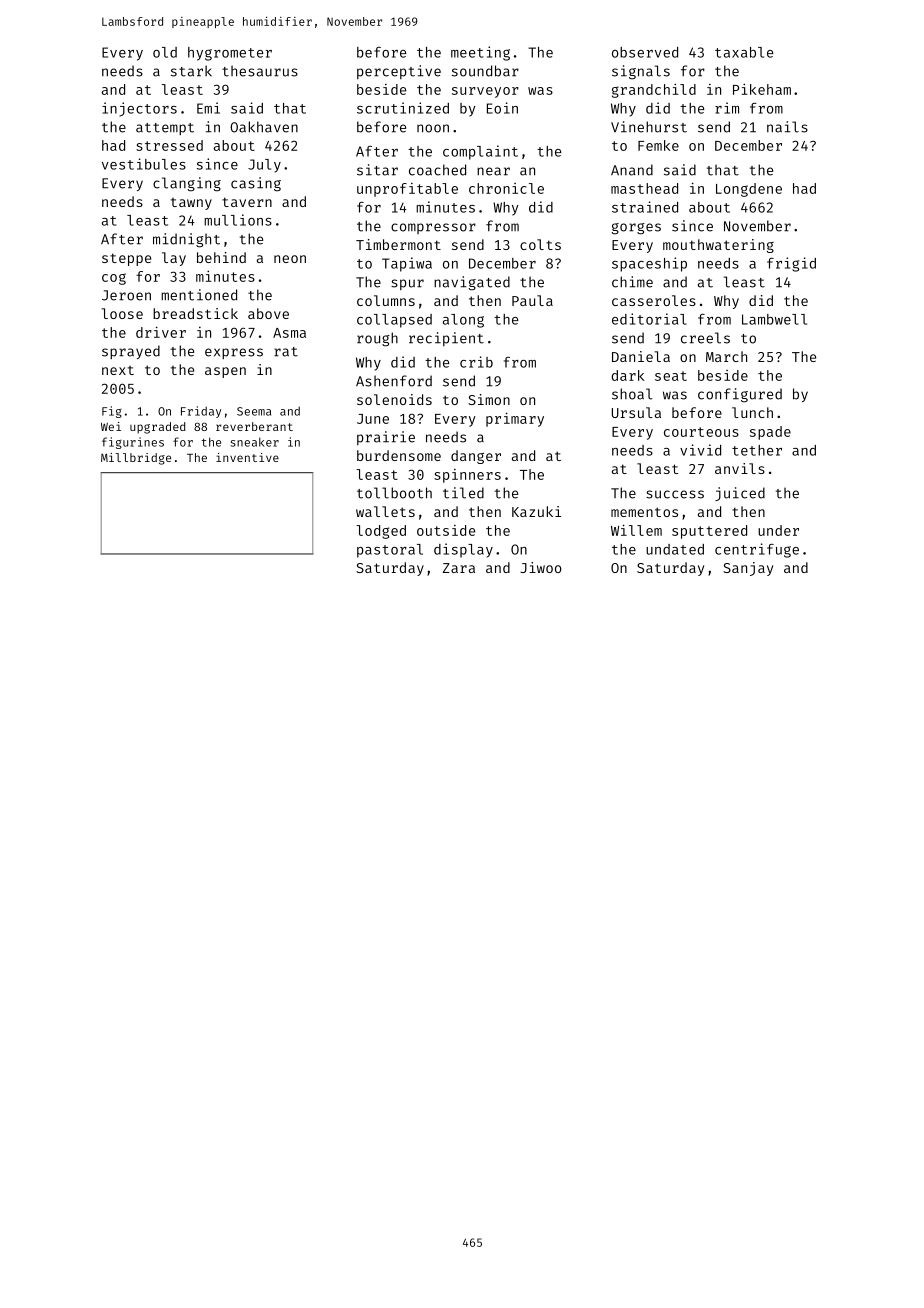 This document has height=1308, width=924. I want to click on steppe, so click(126, 259).
